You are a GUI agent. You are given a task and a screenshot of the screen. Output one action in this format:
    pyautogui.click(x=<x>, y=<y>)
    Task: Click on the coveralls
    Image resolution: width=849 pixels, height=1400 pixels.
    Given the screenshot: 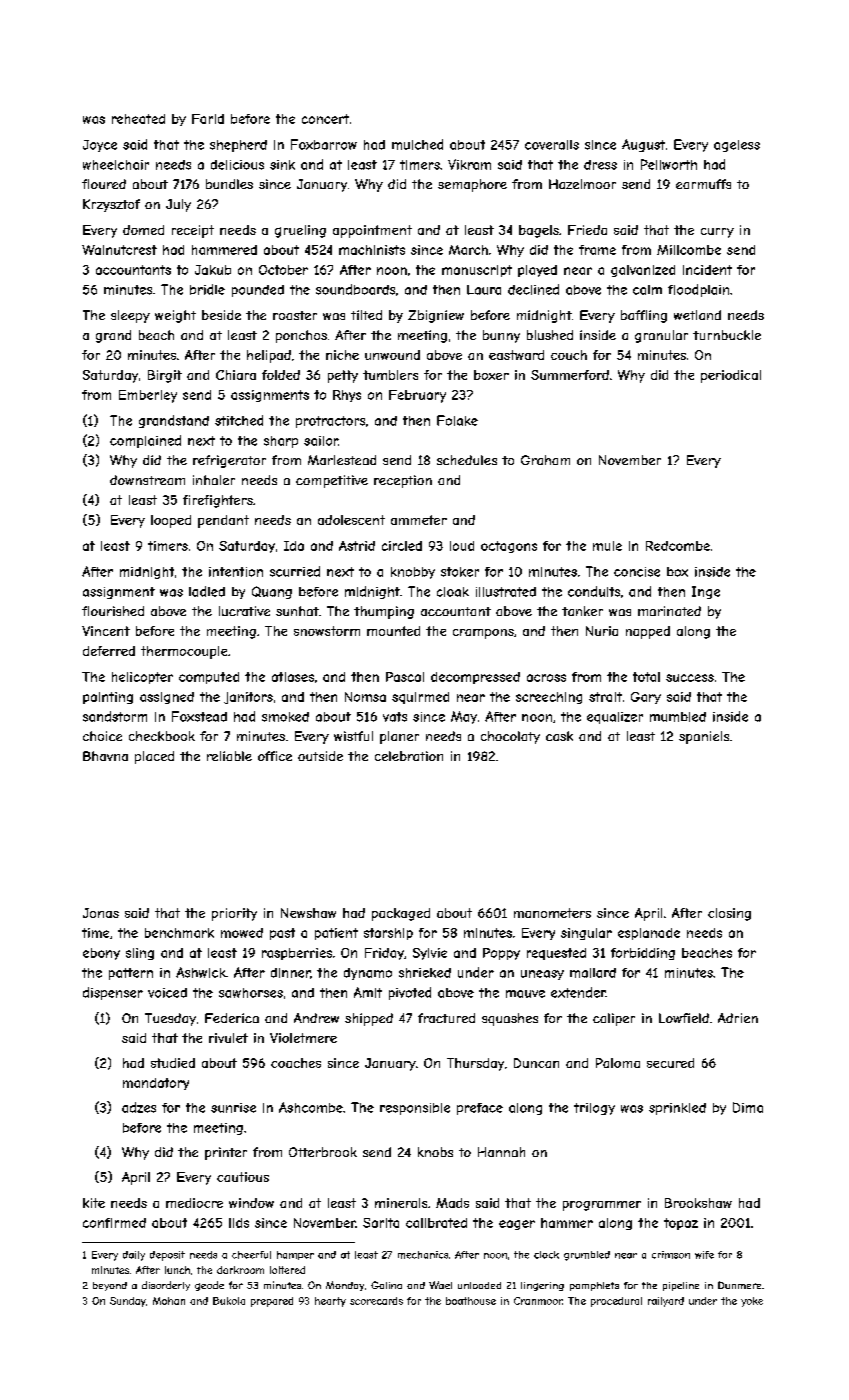 What is the action you would take?
    pyautogui.click(x=552, y=145)
